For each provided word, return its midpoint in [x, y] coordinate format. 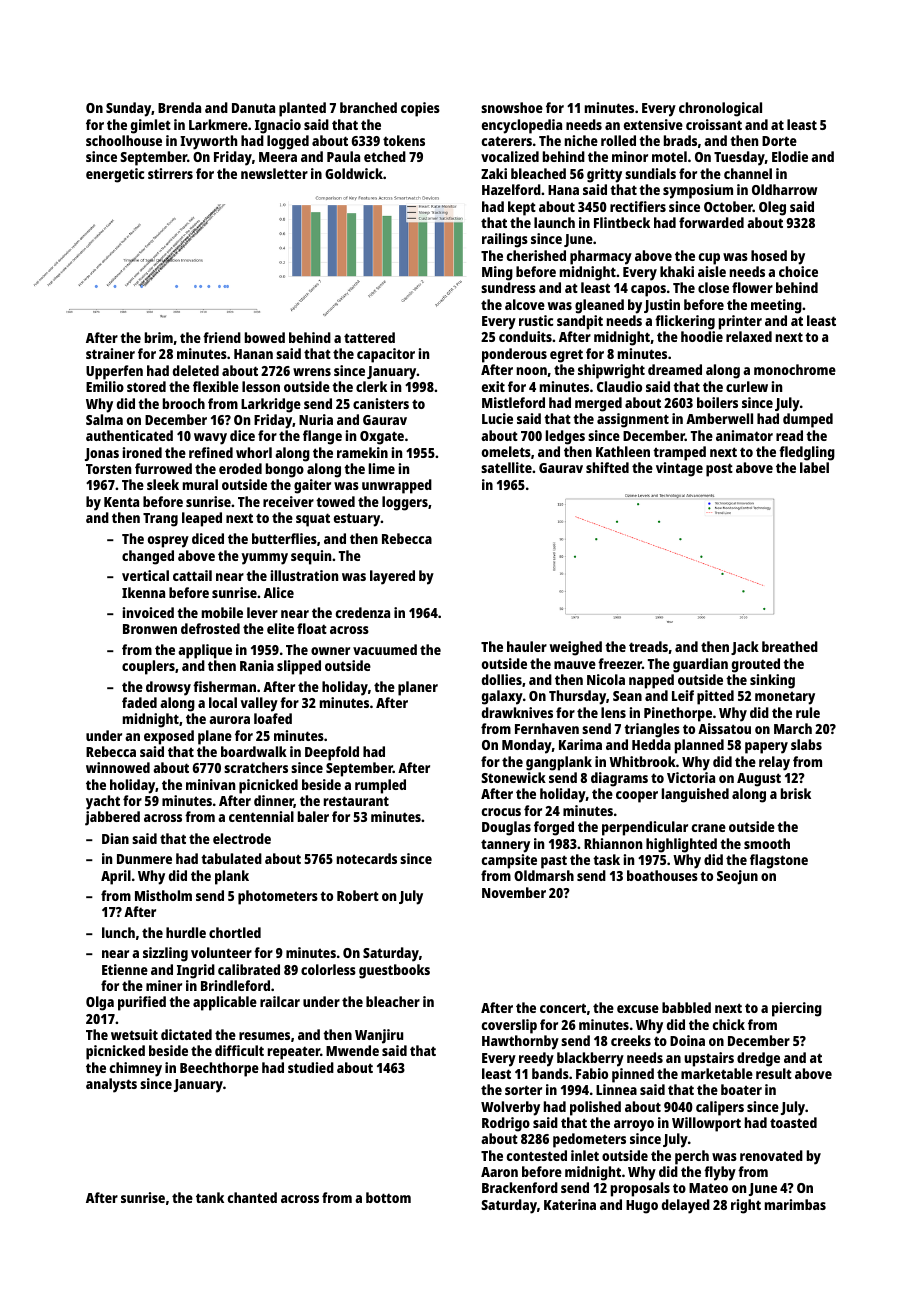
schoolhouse [124, 140]
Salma [104, 419]
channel [748, 173]
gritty [604, 175]
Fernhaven [547, 728]
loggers [405, 503]
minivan [210, 784]
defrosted [210, 628]
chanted [252, 1197]
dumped [808, 420]
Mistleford [513, 402]
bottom [388, 1197]
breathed [790, 646]
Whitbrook [642, 761]
